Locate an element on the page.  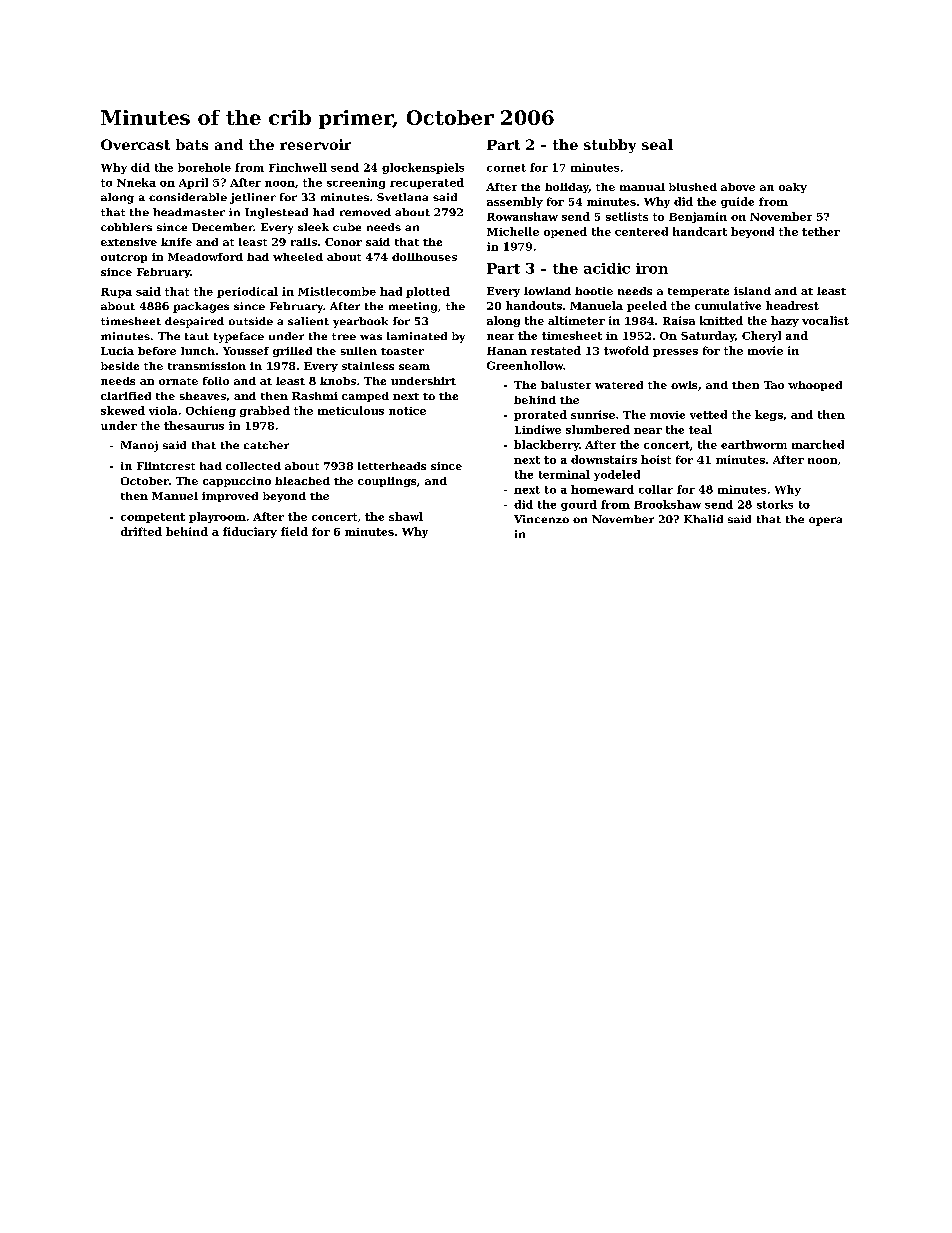
bleached is located at coordinates (302, 481).
